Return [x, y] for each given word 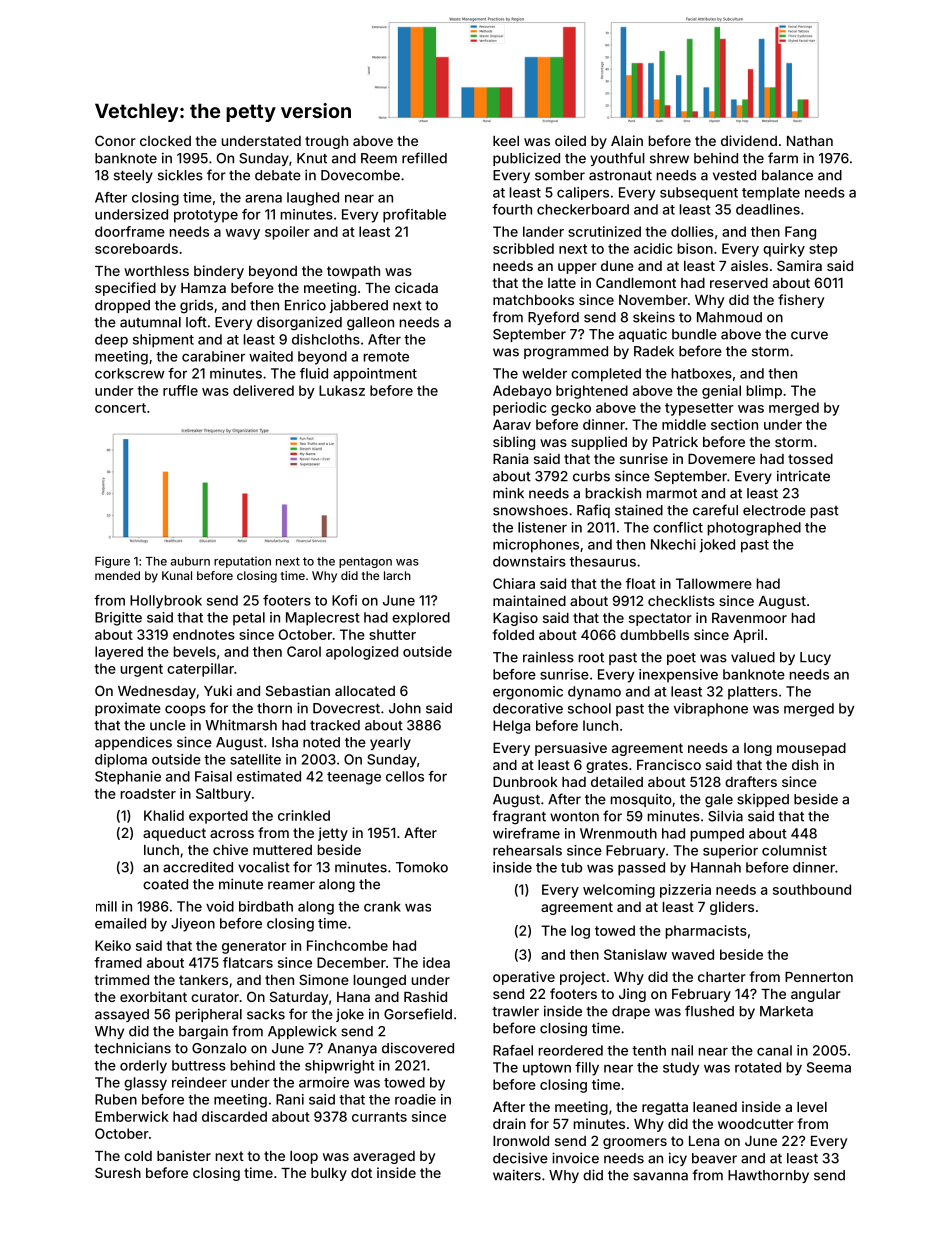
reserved [739, 283]
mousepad [811, 749]
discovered [418, 1048]
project [583, 978]
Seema [829, 1067]
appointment [375, 375]
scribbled [523, 248]
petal [249, 619]
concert [120, 408]
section [734, 424]
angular [816, 995]
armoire [324, 1082]
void [220, 906]
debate [278, 175]
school [589, 708]
